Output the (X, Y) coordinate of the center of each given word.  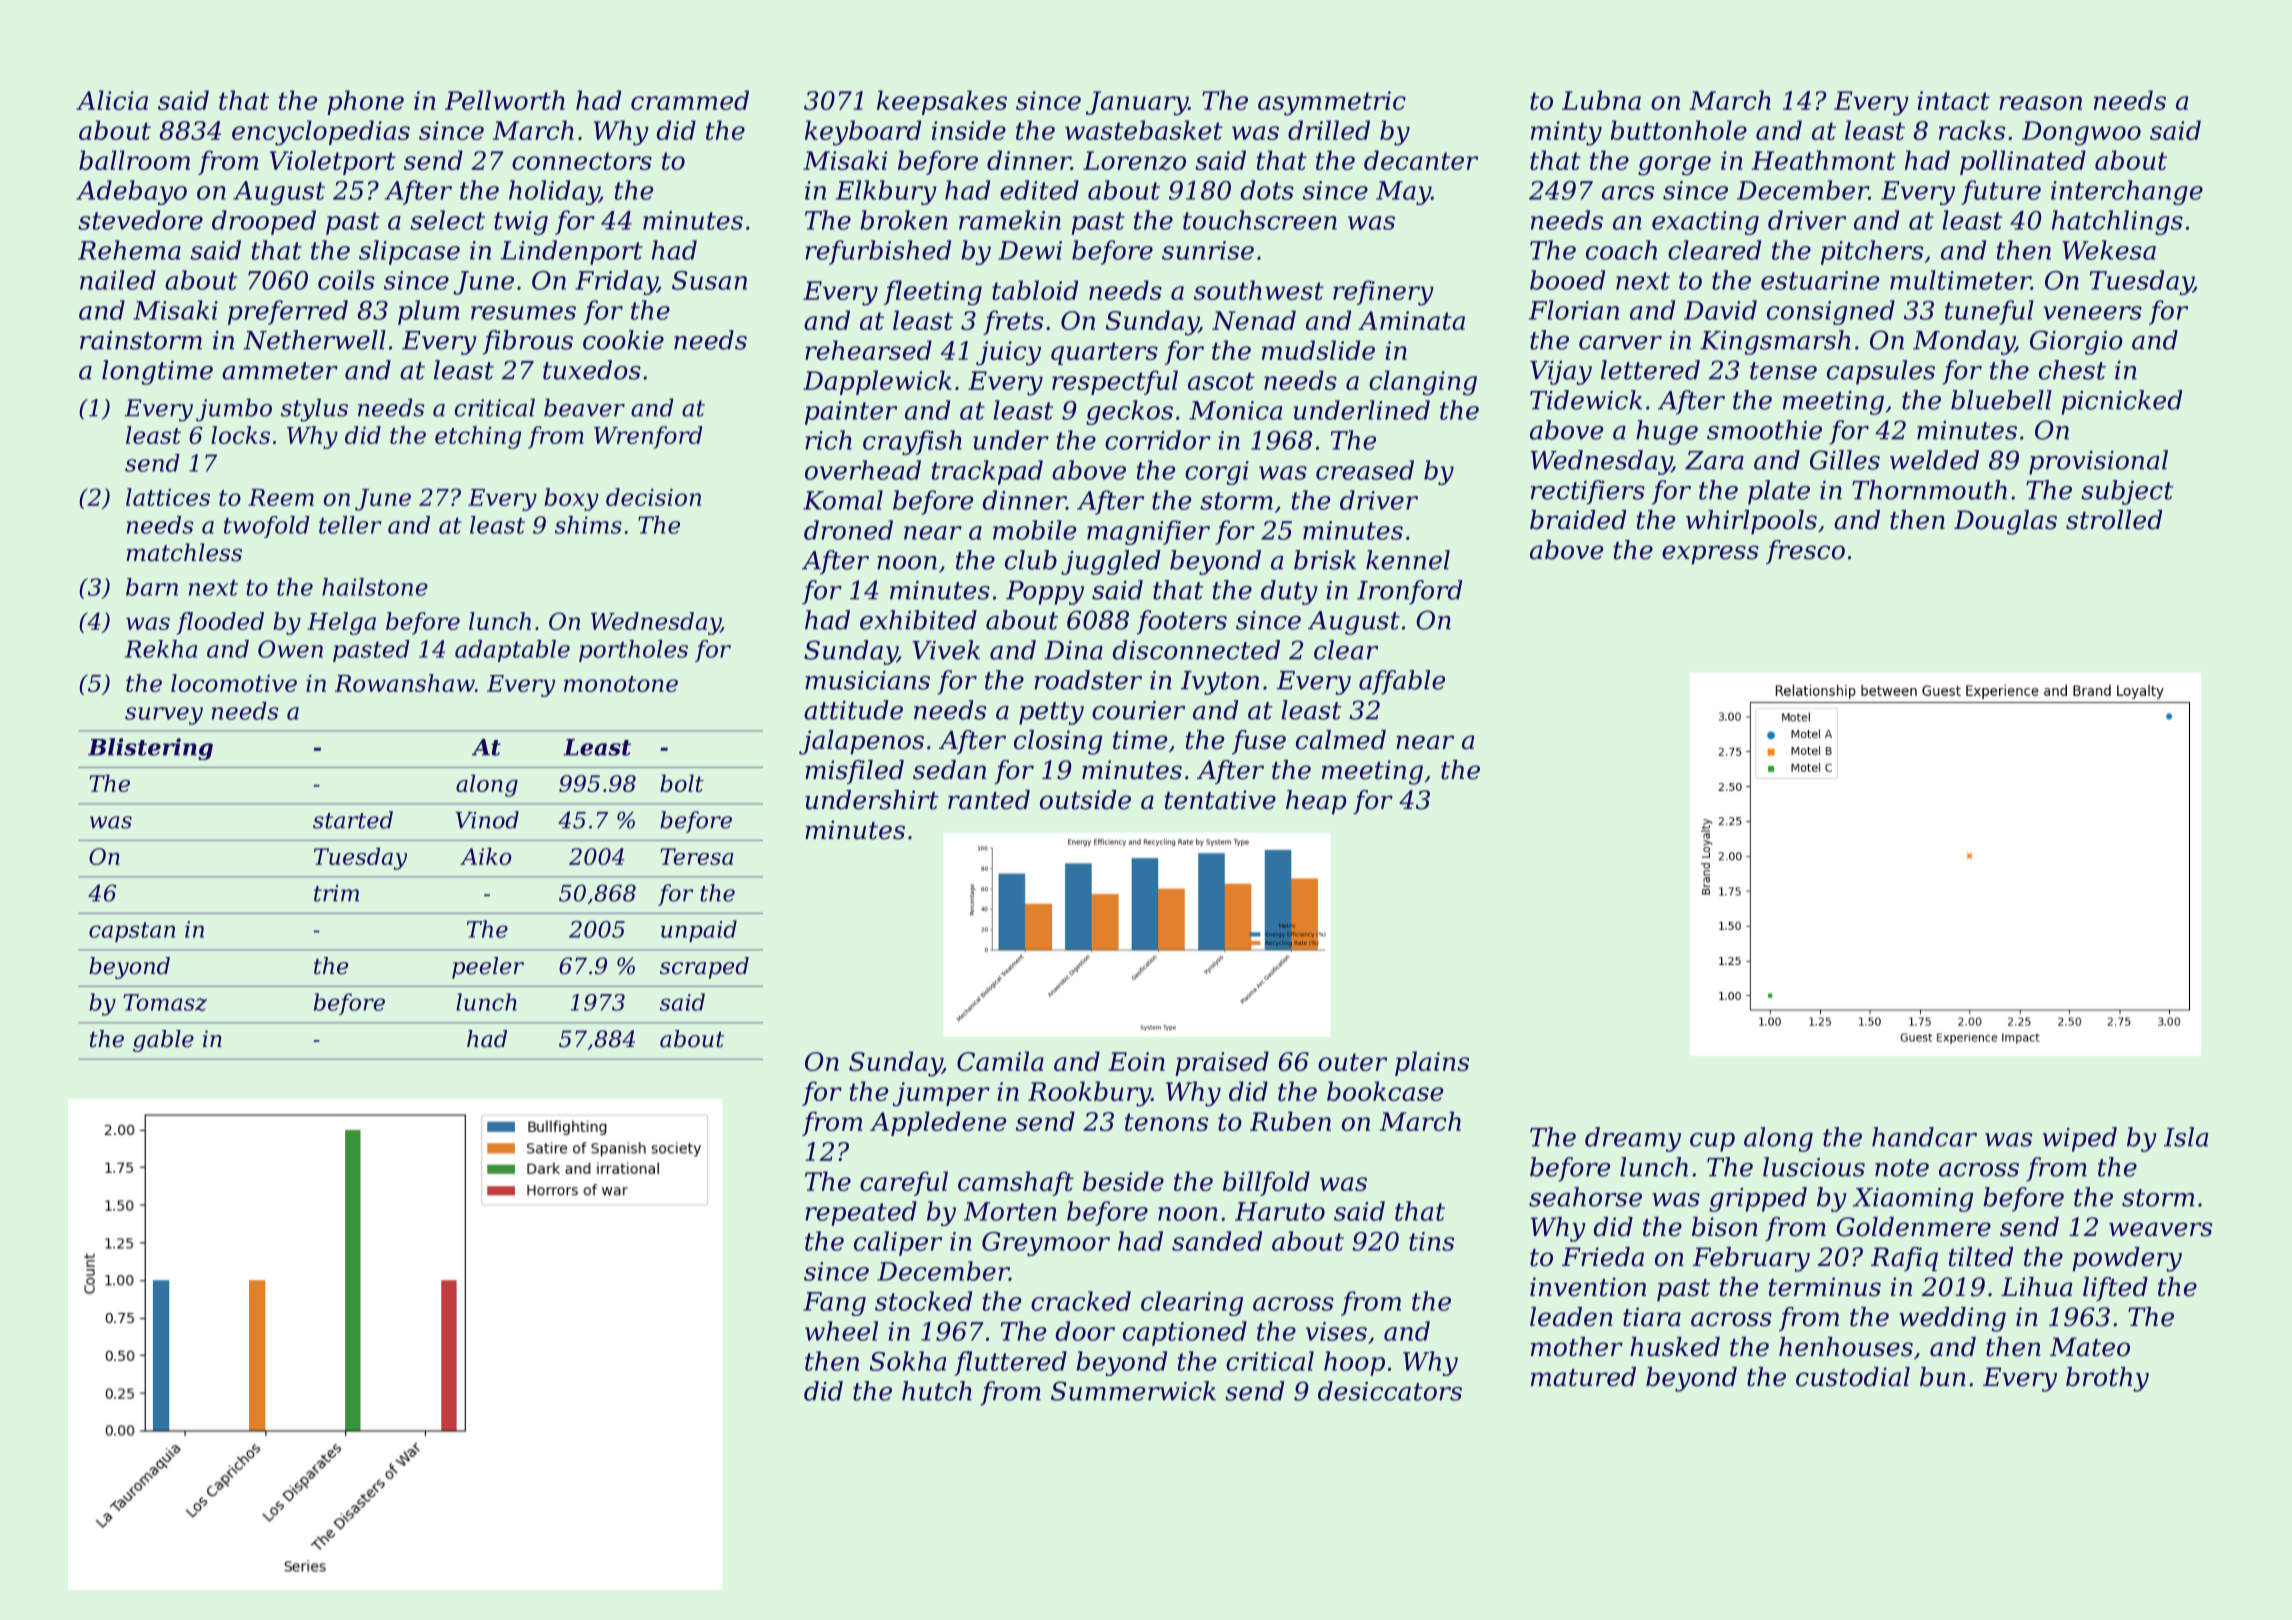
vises (1336, 1331)
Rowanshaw (405, 683)
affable (1402, 682)
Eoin (1136, 1061)
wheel (841, 1331)
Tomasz (165, 1002)
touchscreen (1260, 220)
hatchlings (2117, 222)
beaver (584, 407)
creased (1365, 470)
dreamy (1633, 1139)
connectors (582, 161)
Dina (1073, 650)
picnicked (2122, 402)
